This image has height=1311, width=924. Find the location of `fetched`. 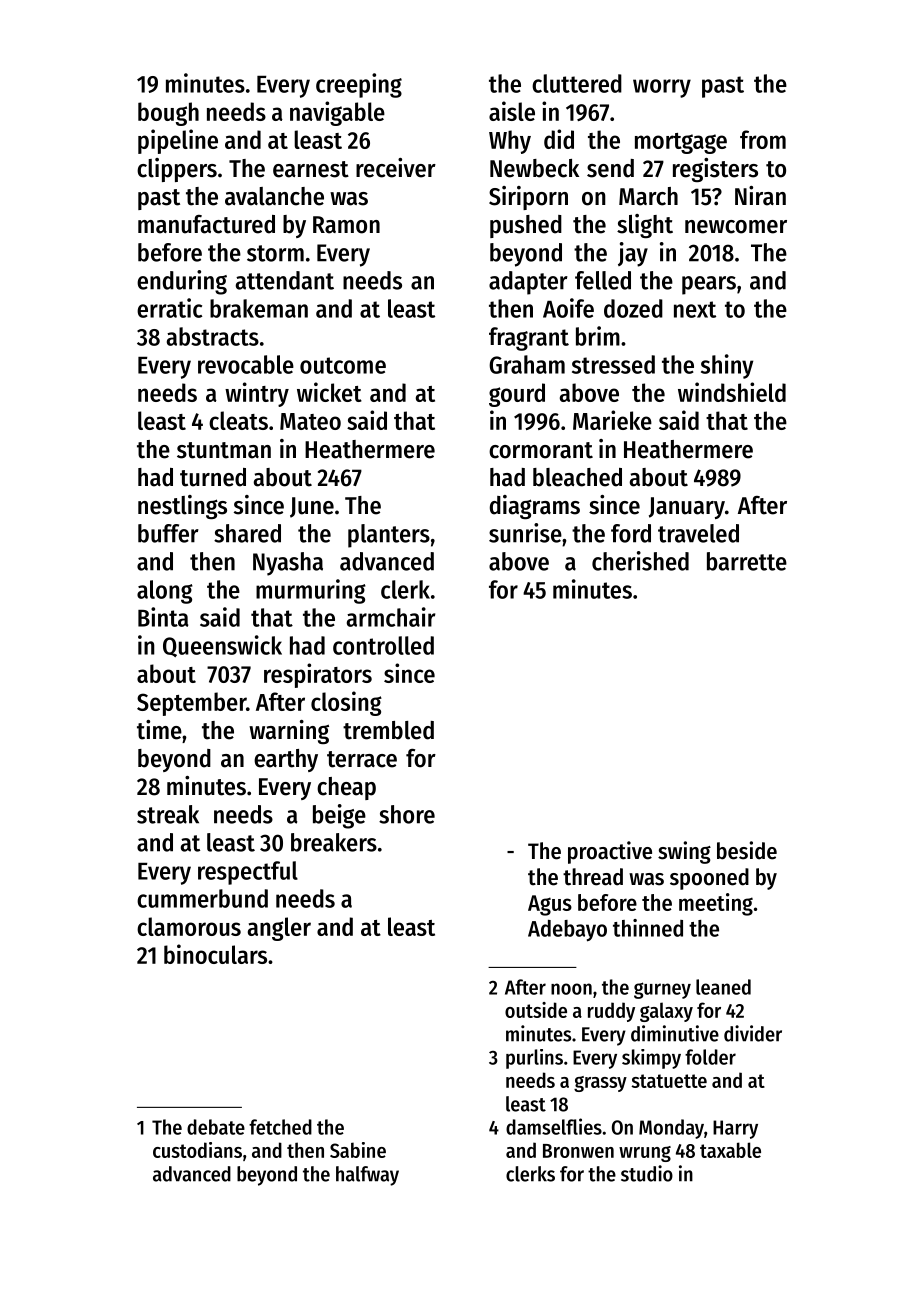

fetched is located at coordinates (280, 1127).
